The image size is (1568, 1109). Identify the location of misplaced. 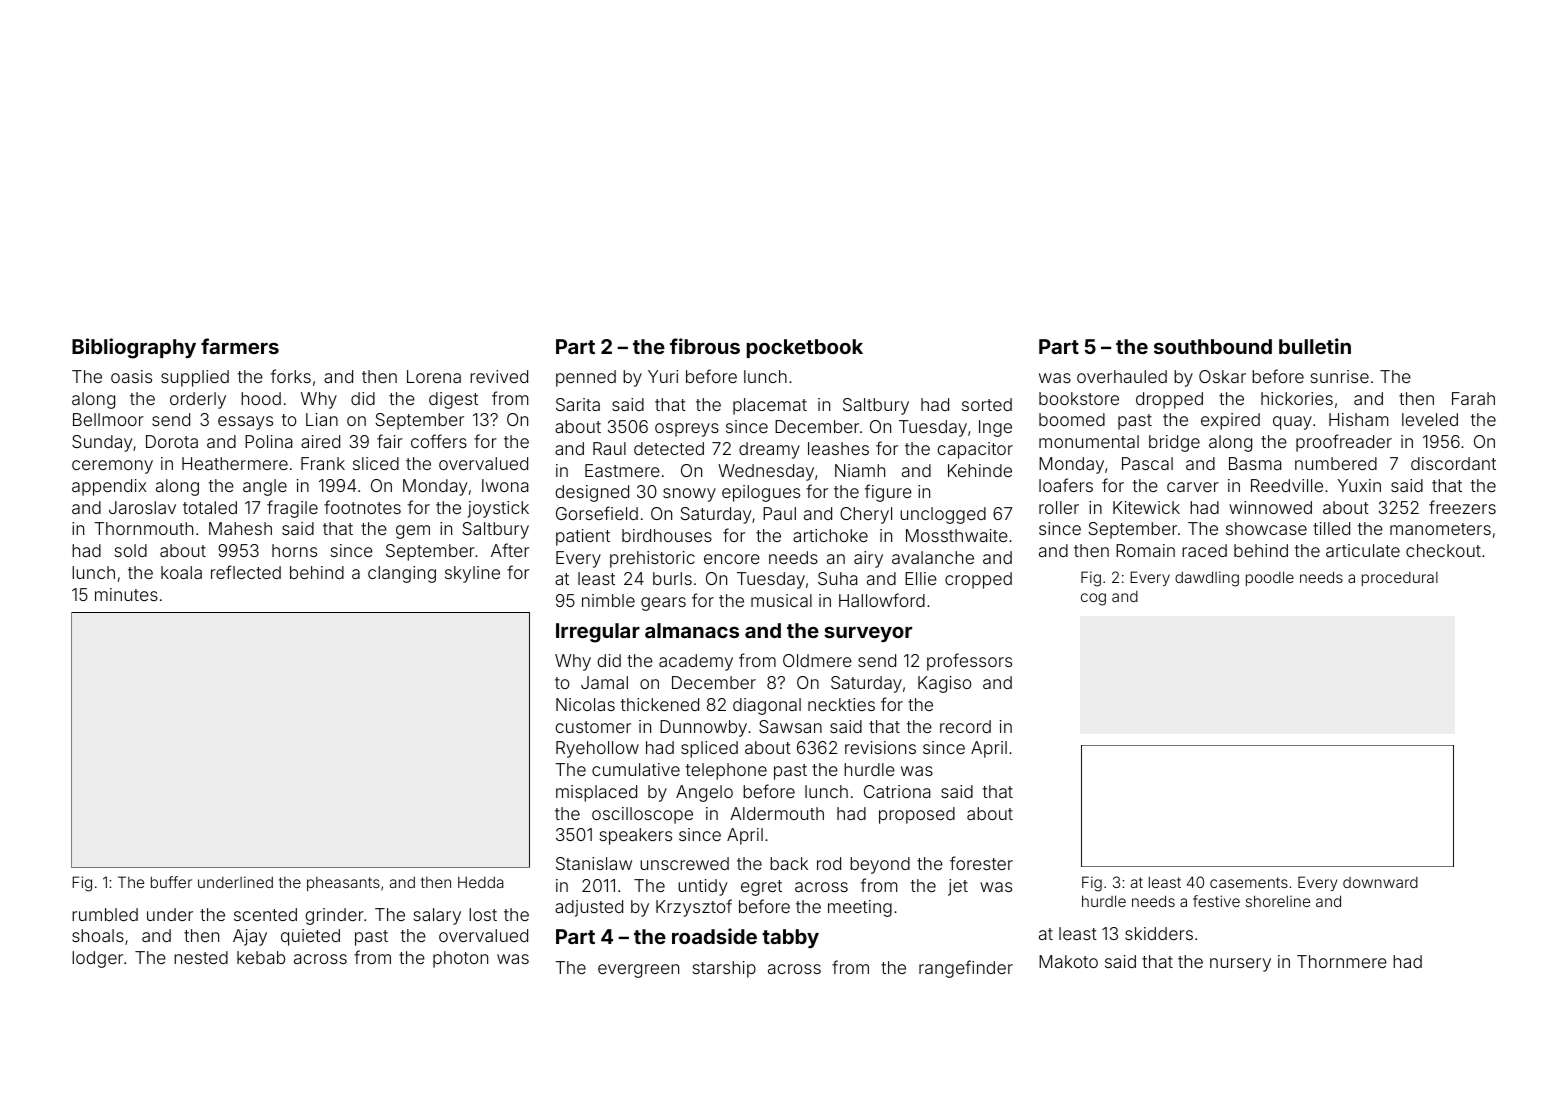
(596, 793).
